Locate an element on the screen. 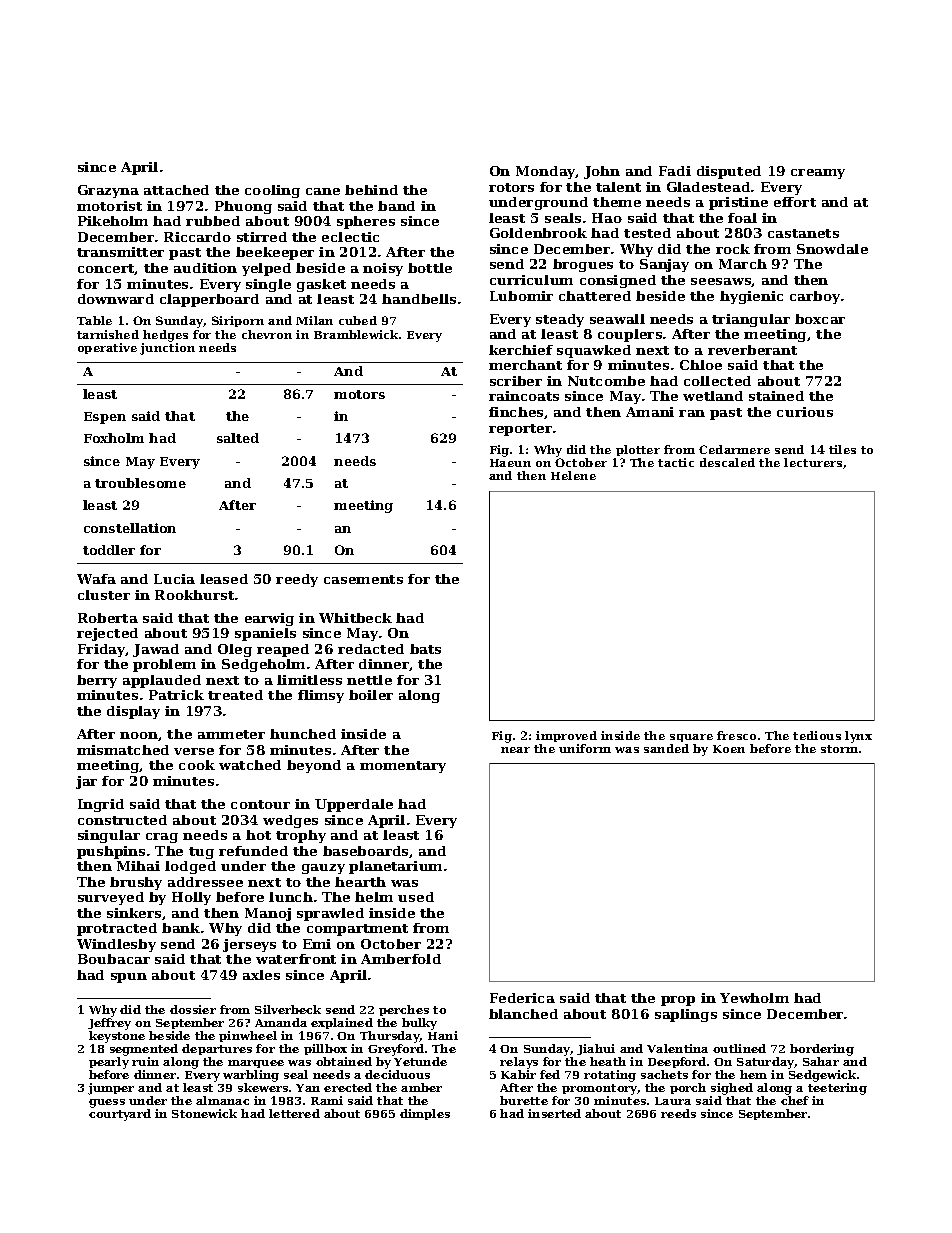 This screenshot has width=952, height=1233. Fadi is located at coordinates (675, 171).
